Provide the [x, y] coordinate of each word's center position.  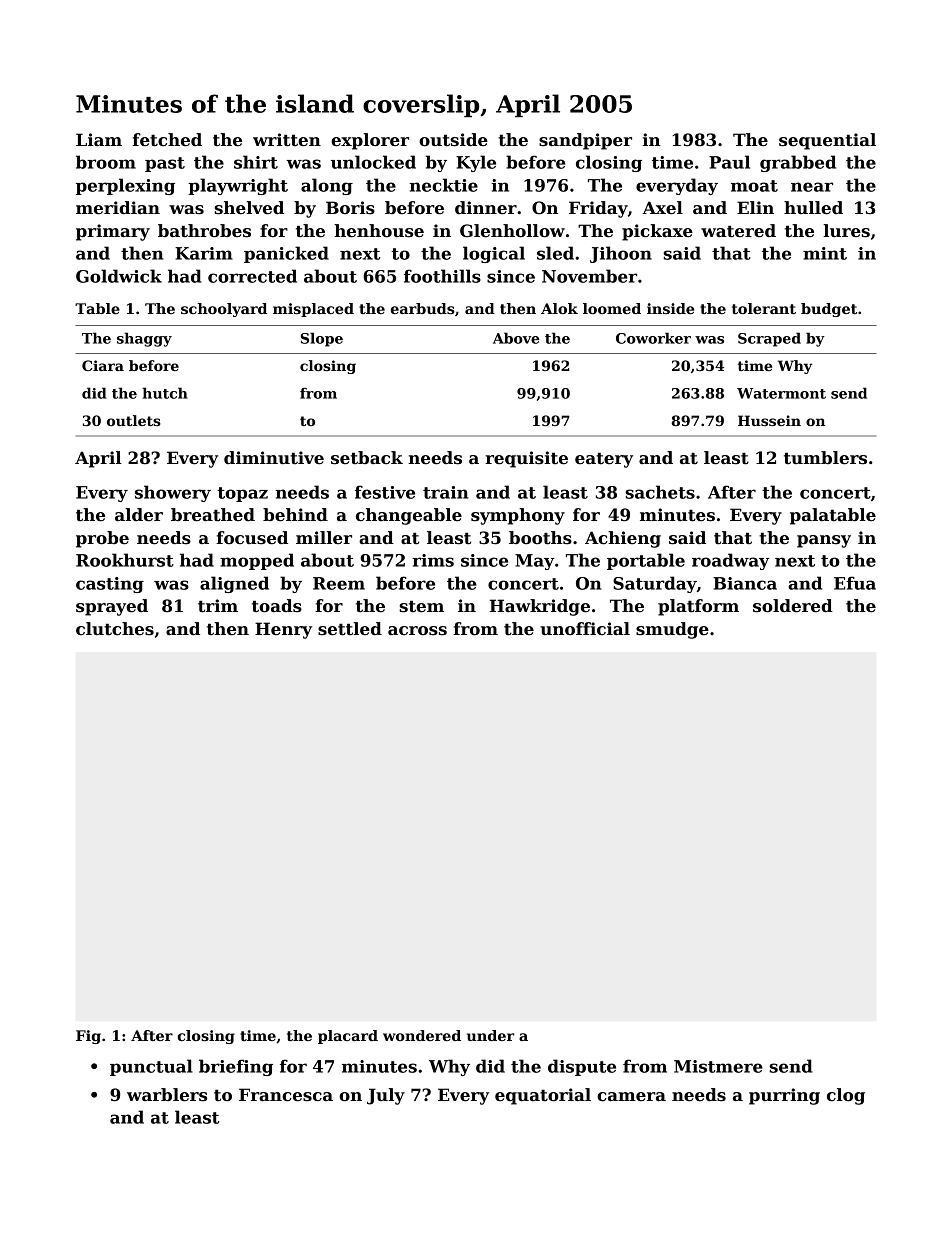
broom [106, 162]
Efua [855, 583]
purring [784, 1096]
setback [367, 458]
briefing [236, 1067]
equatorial [543, 1096]
